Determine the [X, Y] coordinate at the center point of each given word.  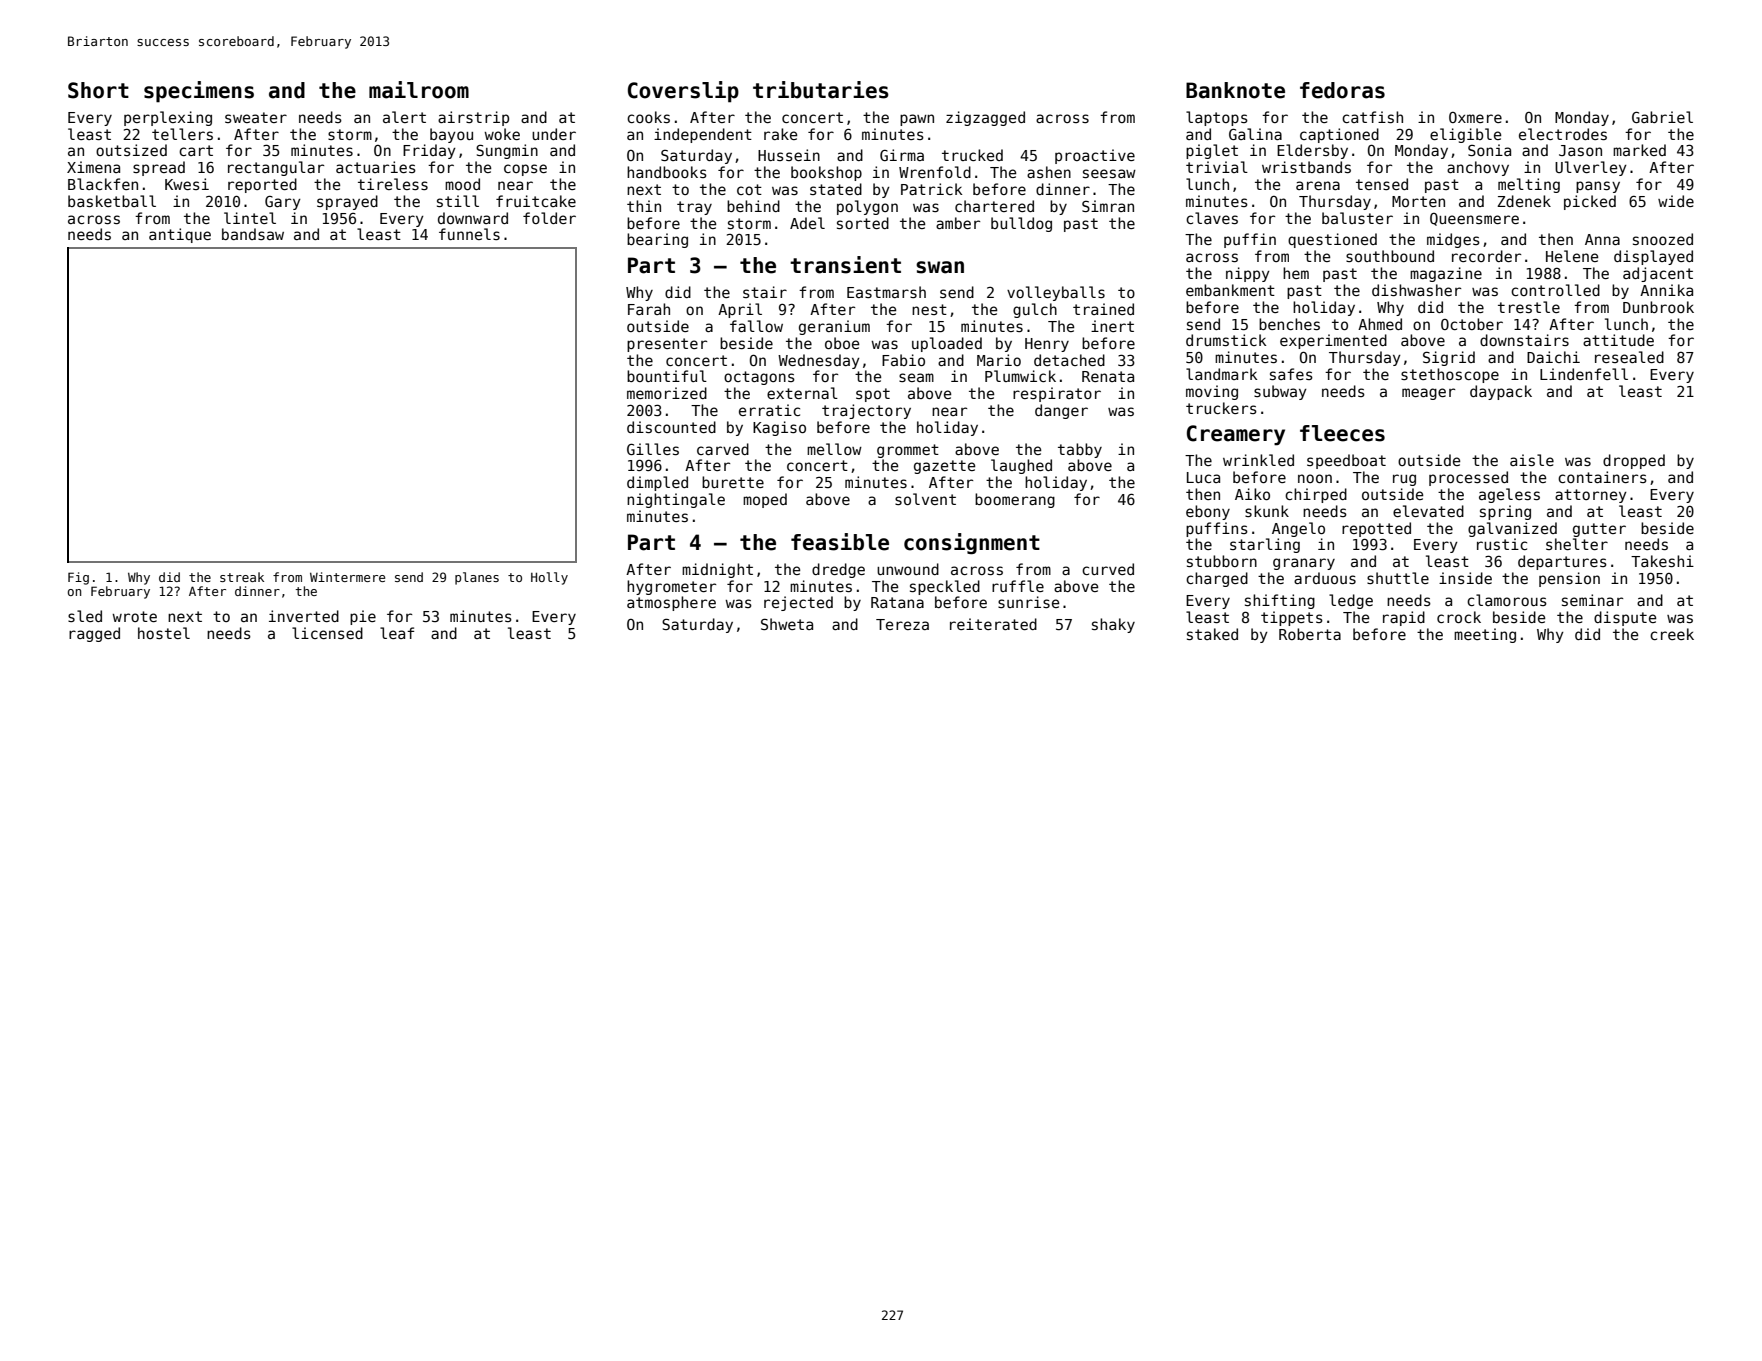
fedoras [1342, 90]
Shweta [787, 624]
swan [940, 267]
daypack [1501, 392]
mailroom [419, 90]
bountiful [667, 376]
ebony [1208, 512]
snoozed [1663, 239]
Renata [1108, 376]
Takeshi [1662, 561]
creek [1672, 634]
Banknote [1235, 90]
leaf [397, 633]
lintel [250, 218]
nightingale [676, 500]
